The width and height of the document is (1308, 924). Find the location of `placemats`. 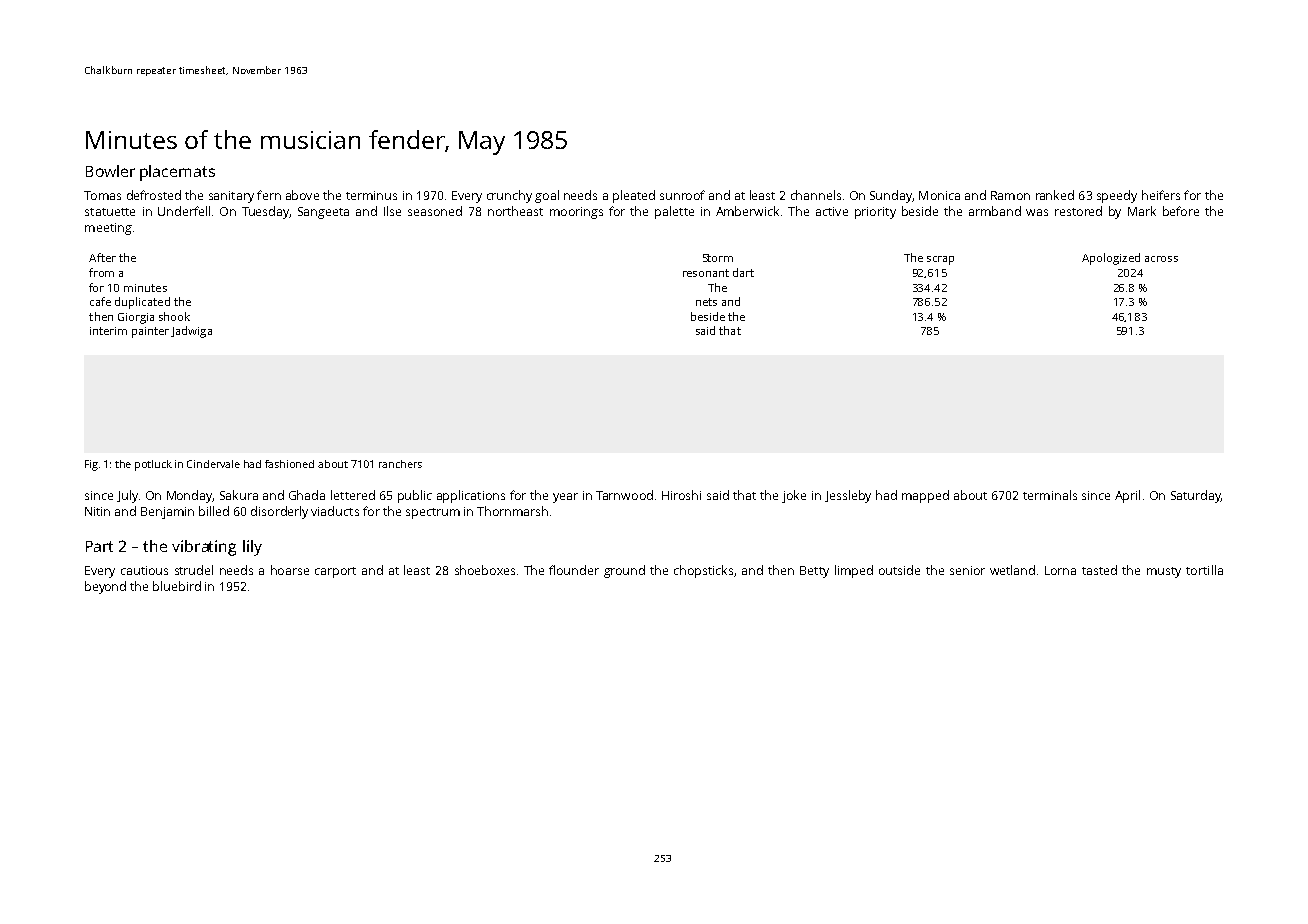

placemats is located at coordinates (177, 173).
